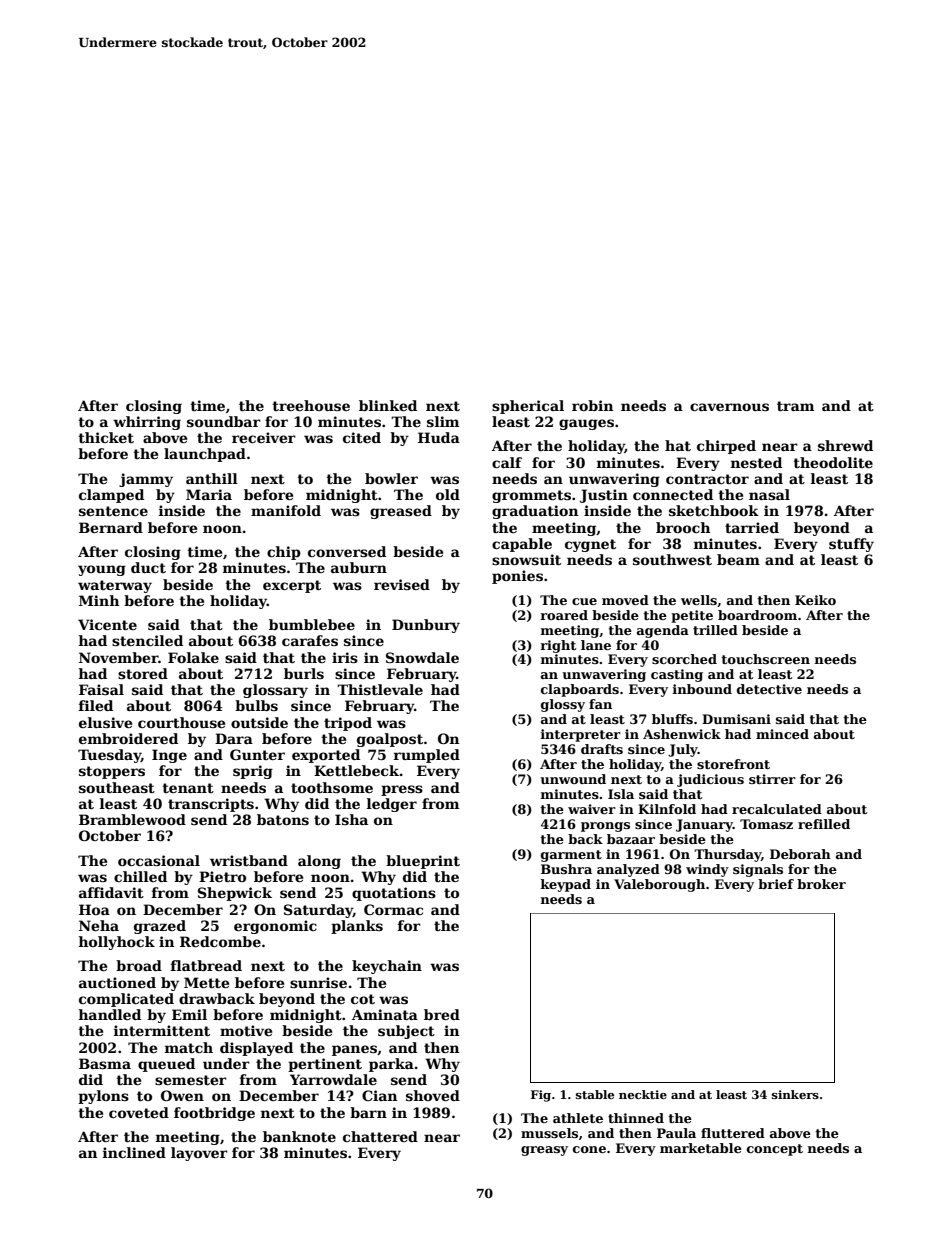 The height and width of the image is (1233, 952). I want to click on keychain, so click(387, 967).
